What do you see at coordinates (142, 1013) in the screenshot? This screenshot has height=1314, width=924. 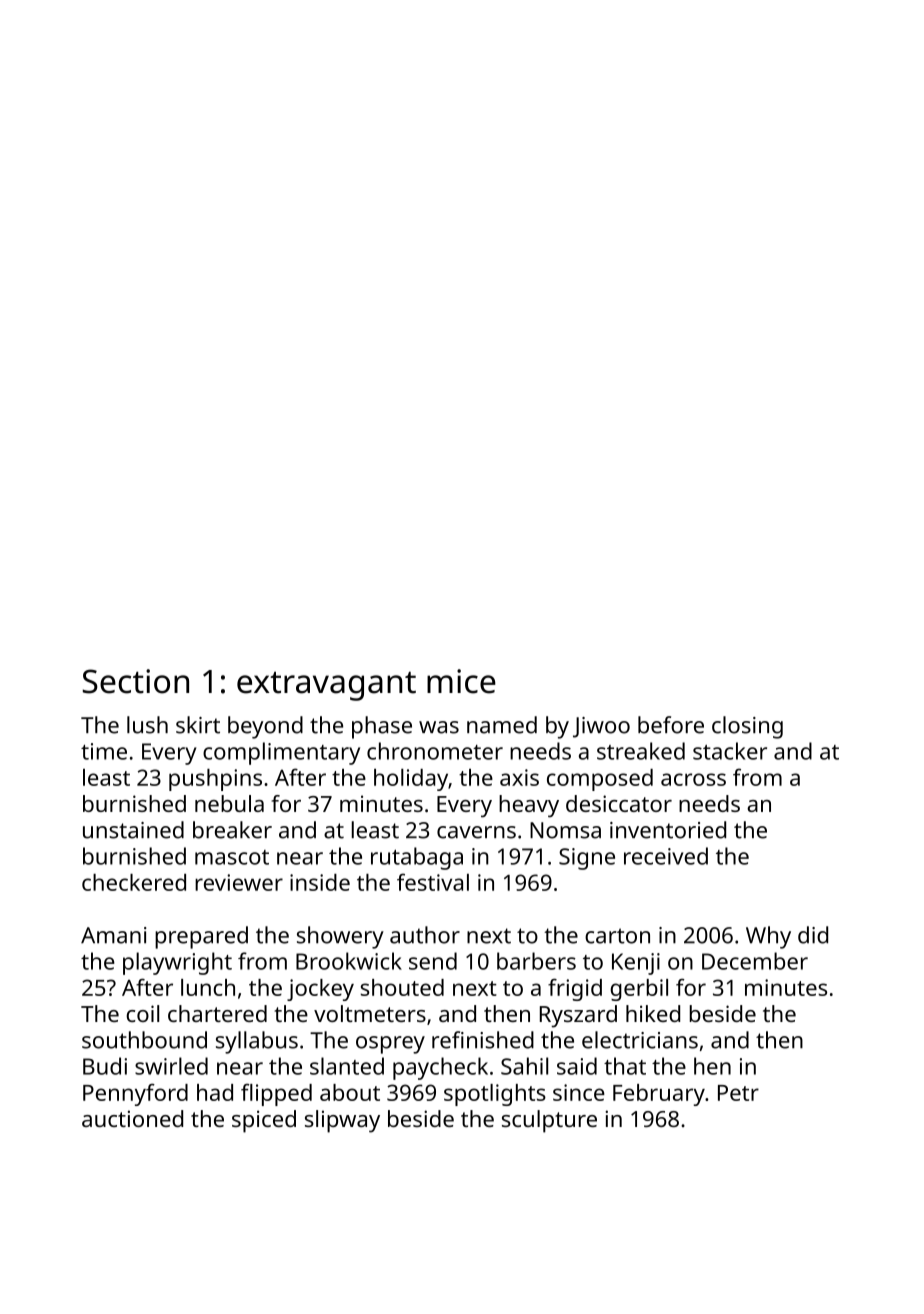 I see `coil` at bounding box center [142, 1013].
